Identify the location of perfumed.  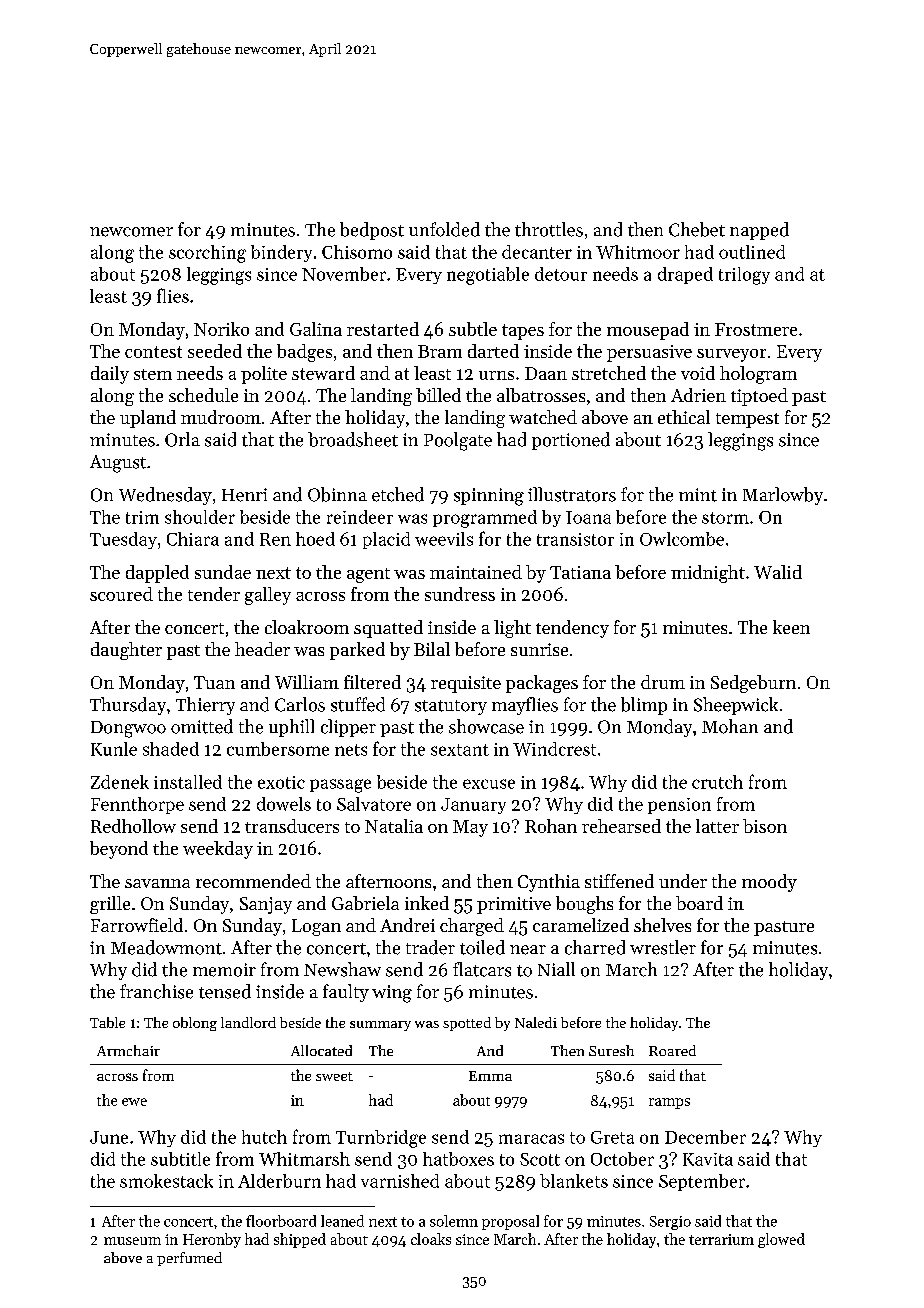
(189, 1259).
